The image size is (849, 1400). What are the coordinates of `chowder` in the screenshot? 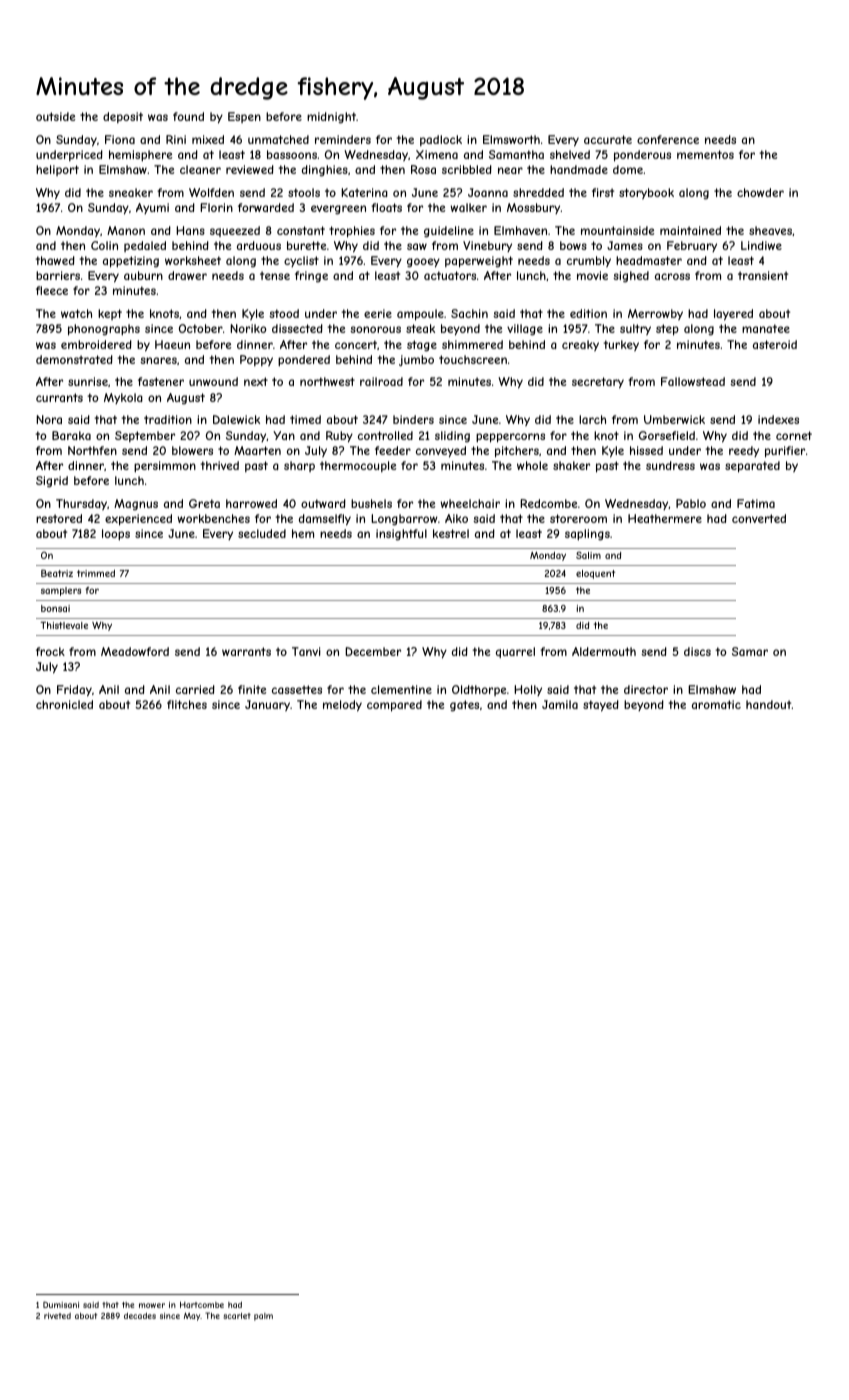 It's located at (760, 192).
